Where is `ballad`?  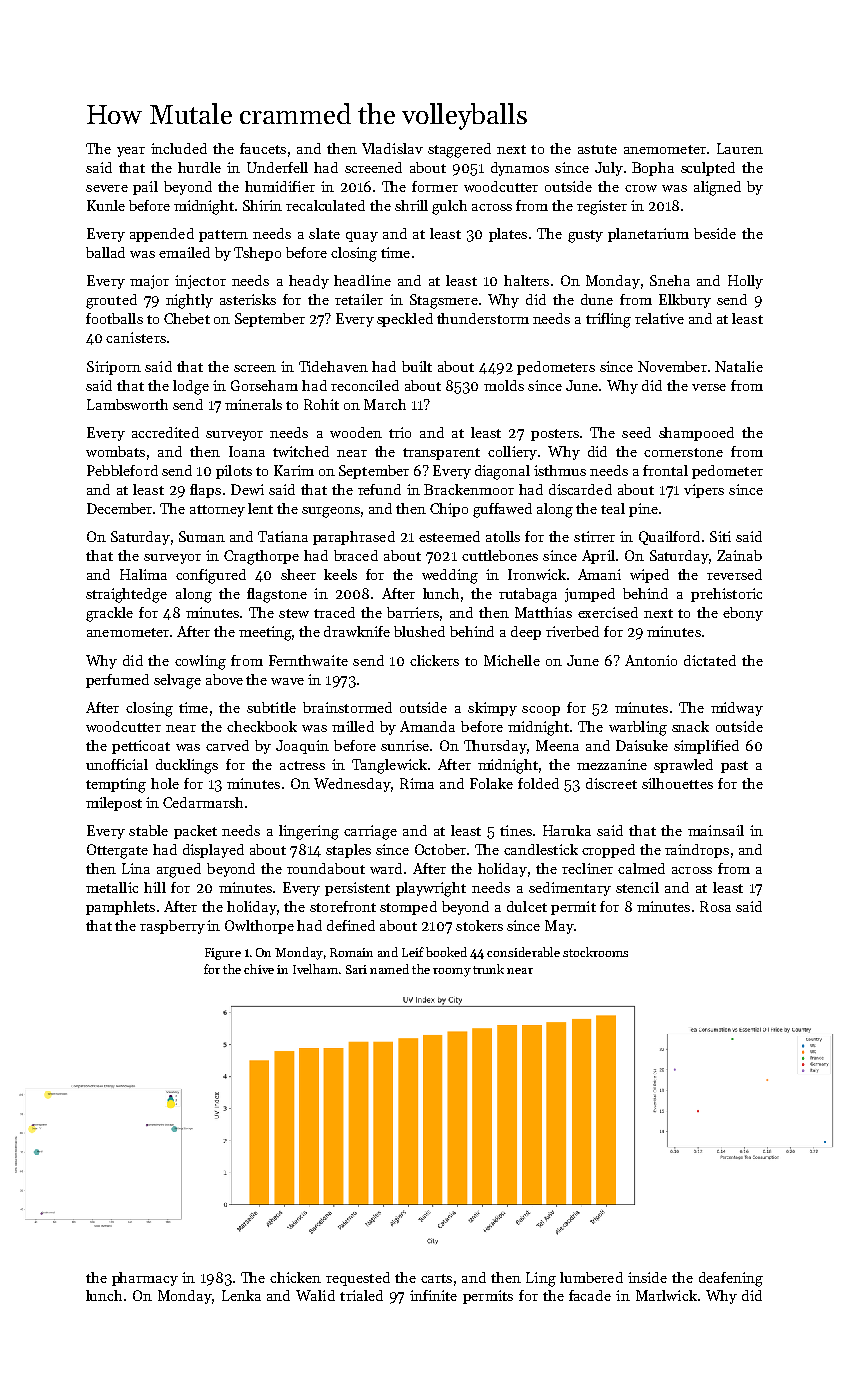 ballad is located at coordinates (105, 252).
